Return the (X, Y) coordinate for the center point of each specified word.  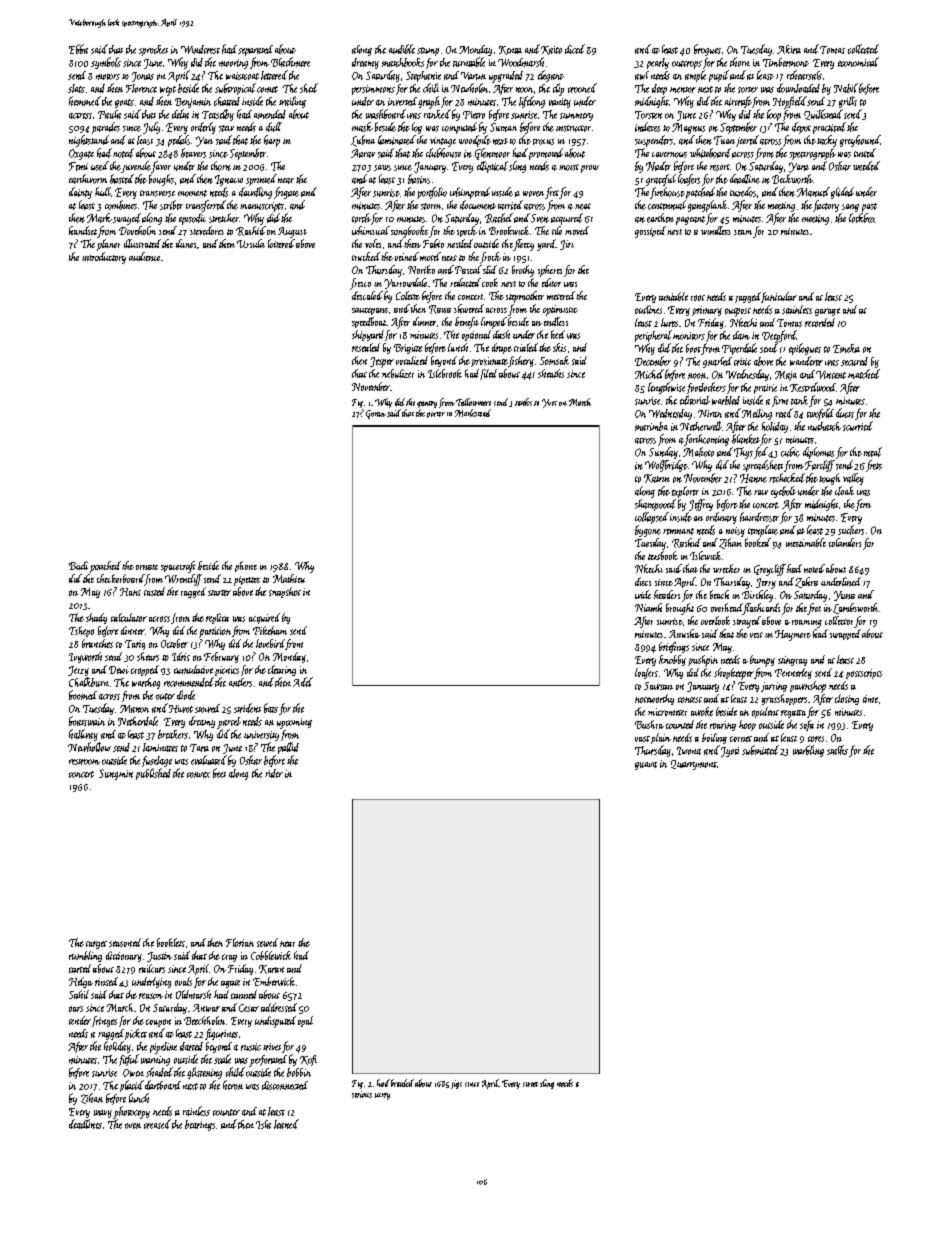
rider (274, 773)
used (100, 166)
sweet (530, 1084)
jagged (748, 297)
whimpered (470, 193)
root (698, 298)
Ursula (251, 243)
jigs (456, 1084)
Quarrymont (694, 765)
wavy (103, 1114)
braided (402, 1083)
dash (501, 334)
